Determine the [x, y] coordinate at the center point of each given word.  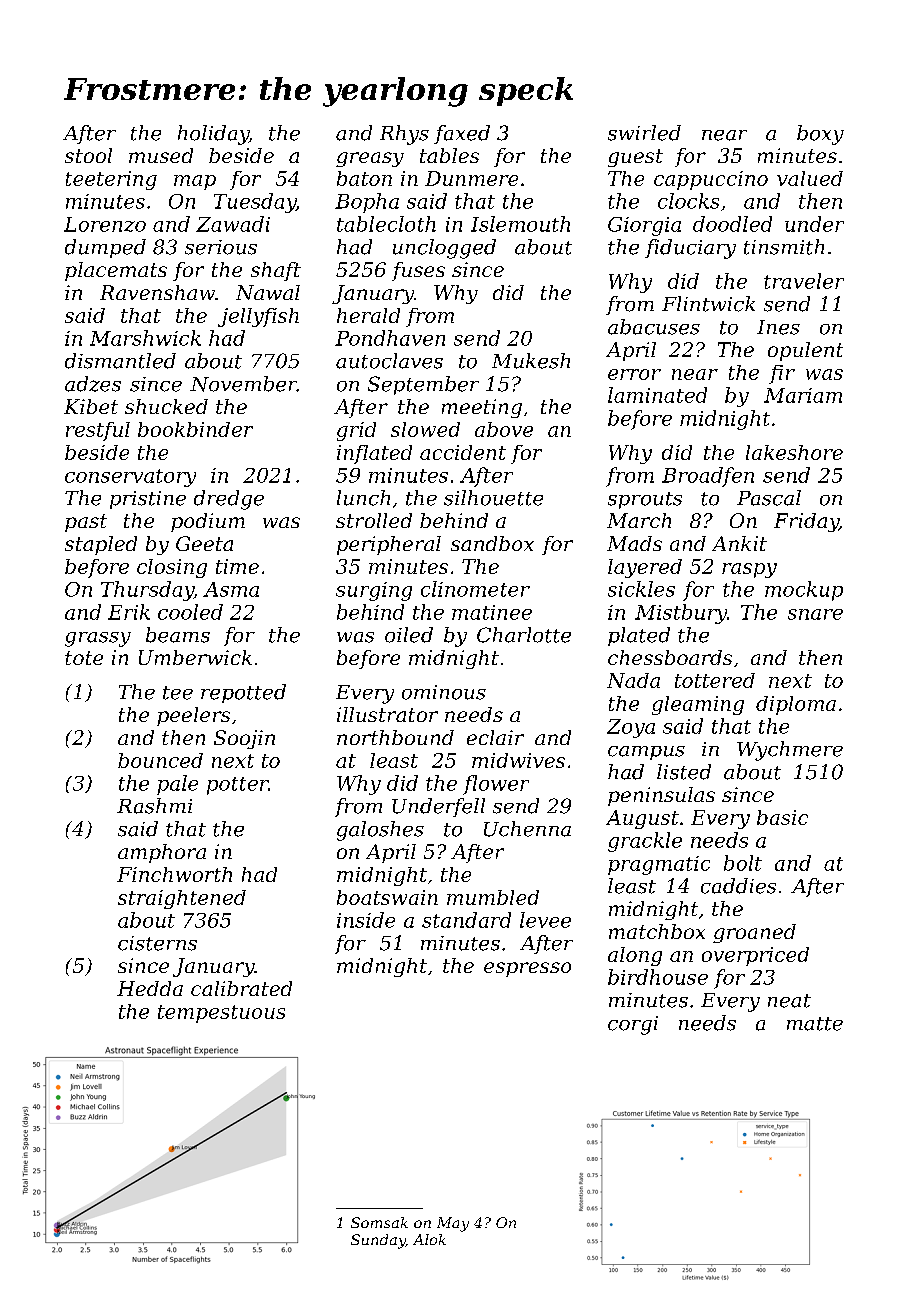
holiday [213, 135]
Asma [231, 589]
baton [364, 178]
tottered [715, 680]
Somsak [379, 1222]
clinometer [475, 589]
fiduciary [690, 249]
